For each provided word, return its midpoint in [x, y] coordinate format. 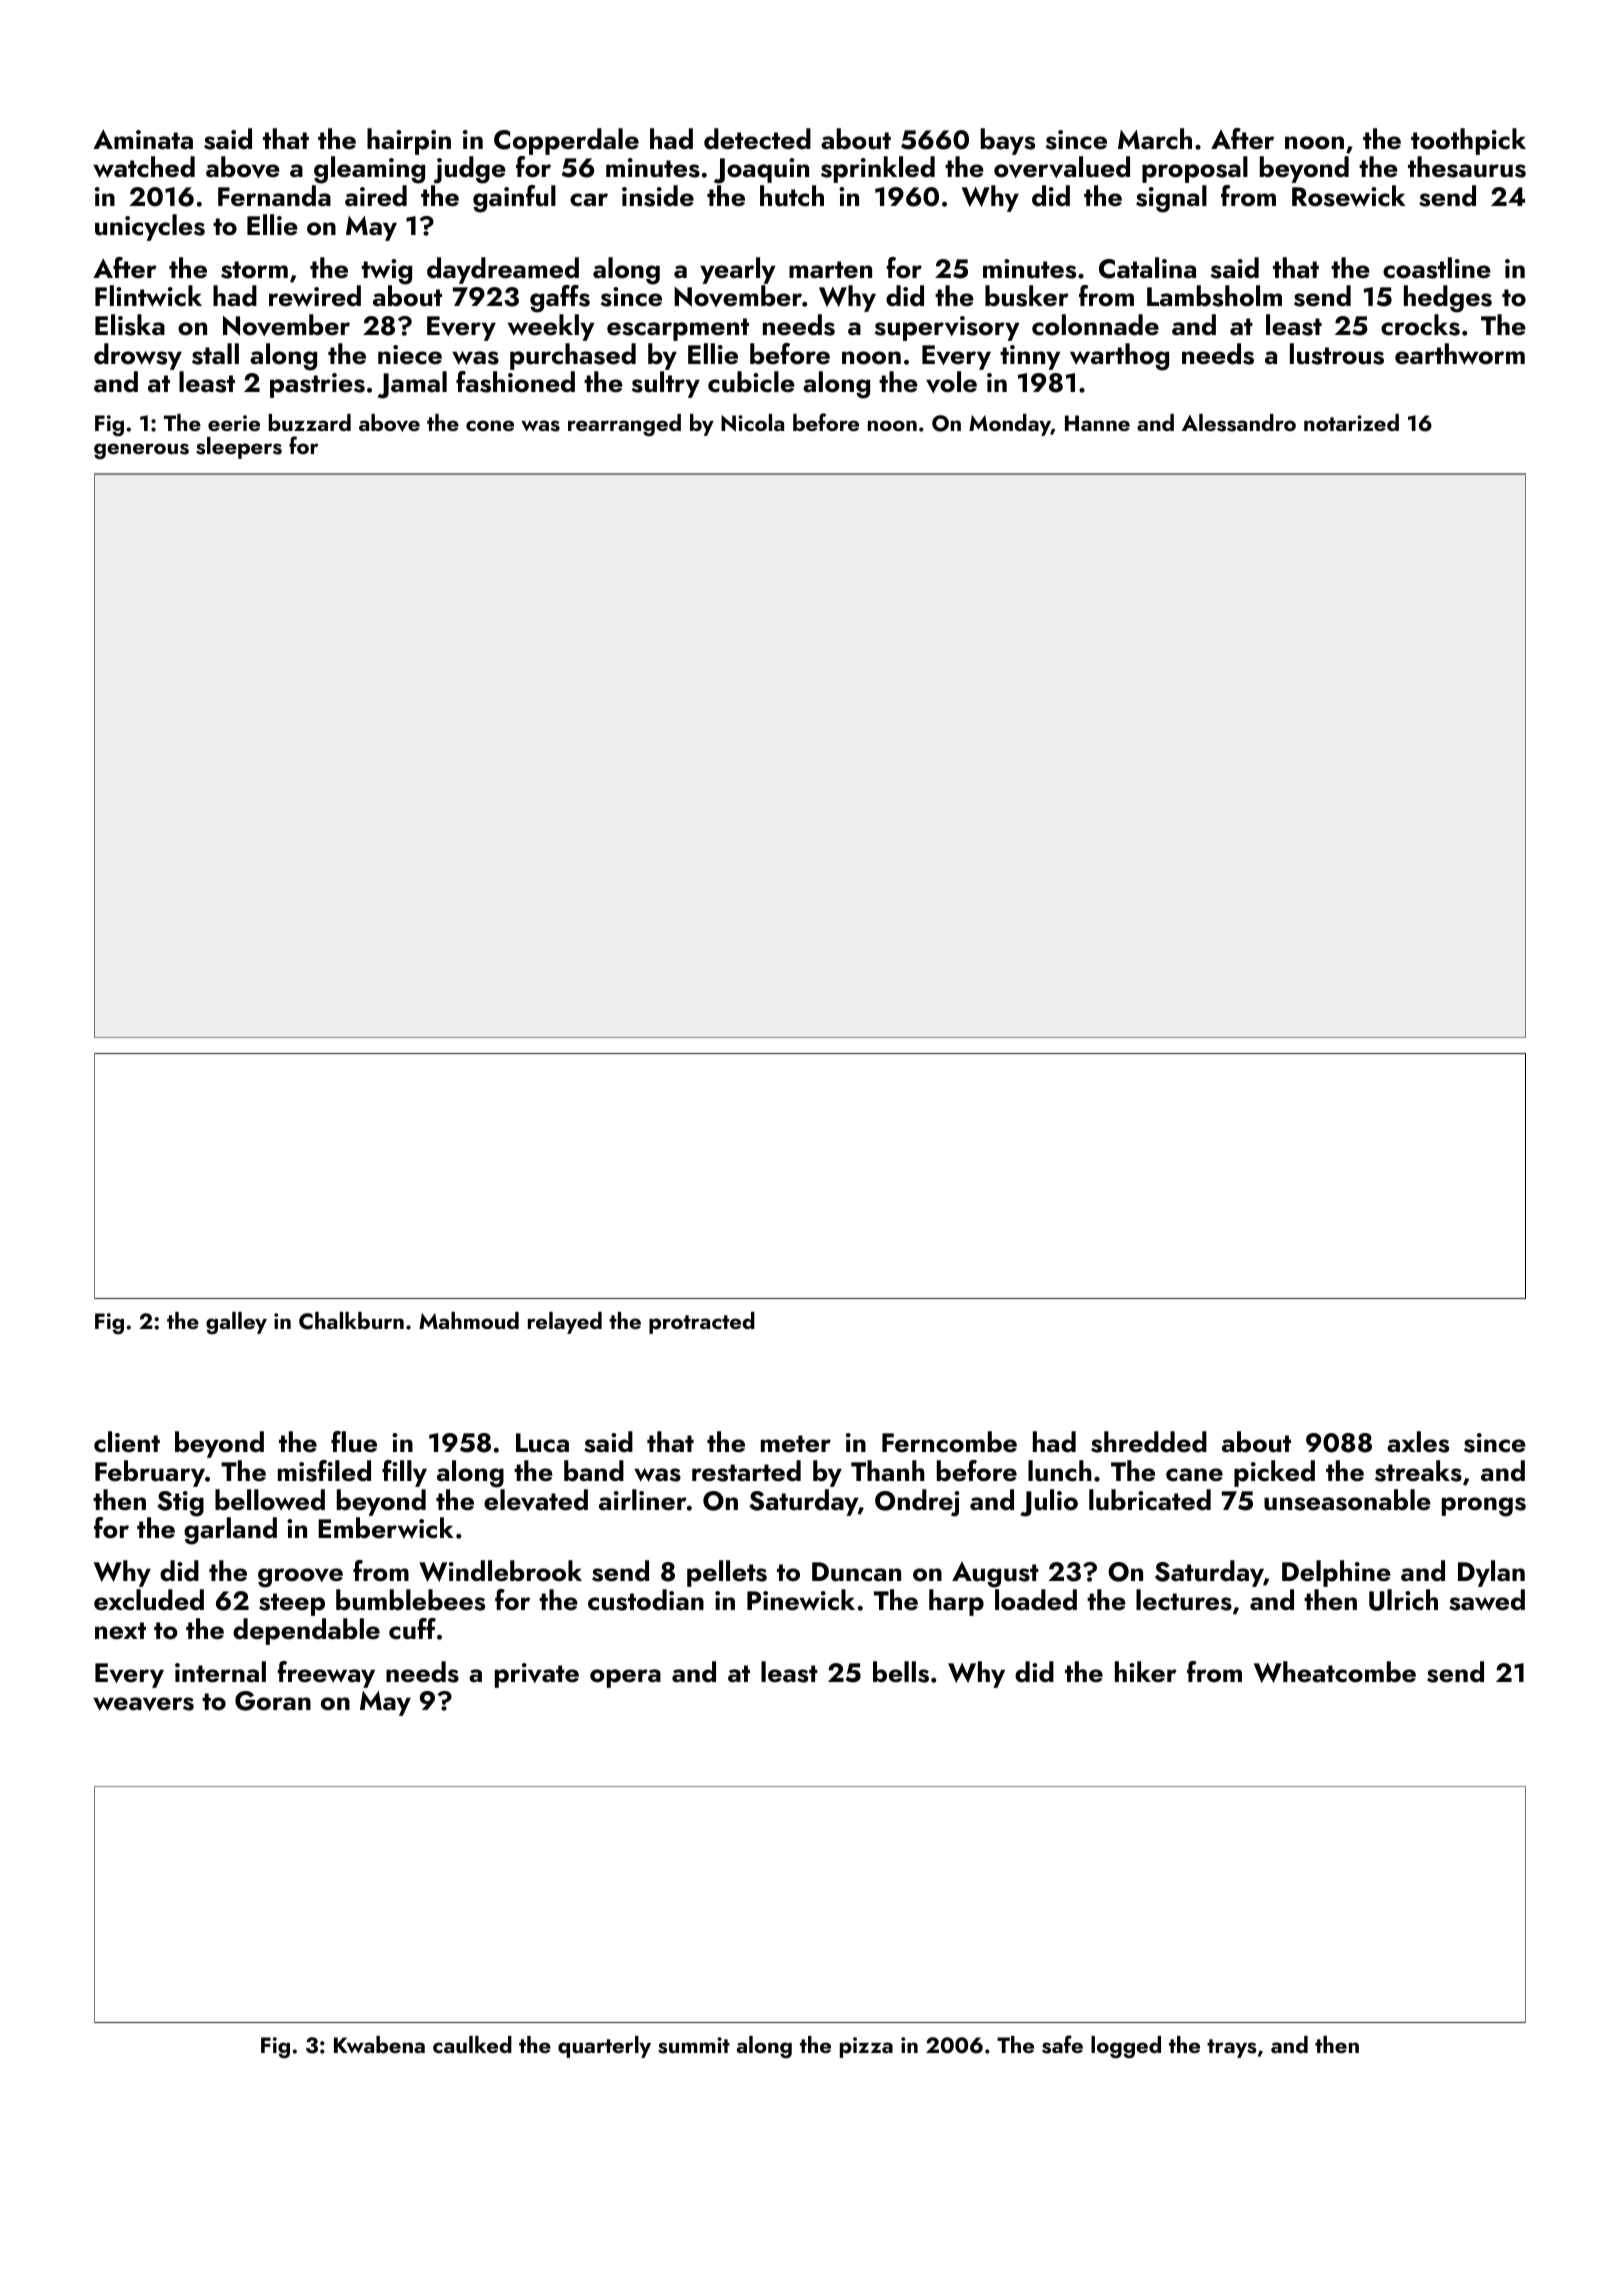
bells [901, 1672]
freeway [326, 1674]
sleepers [239, 448]
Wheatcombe [1335, 1672]
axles [1418, 1442]
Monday [1010, 425]
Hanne [1097, 423]
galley [236, 1323]
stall [215, 354]
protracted [702, 1323]
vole [951, 382]
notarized [1351, 422]
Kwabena [379, 2044]
